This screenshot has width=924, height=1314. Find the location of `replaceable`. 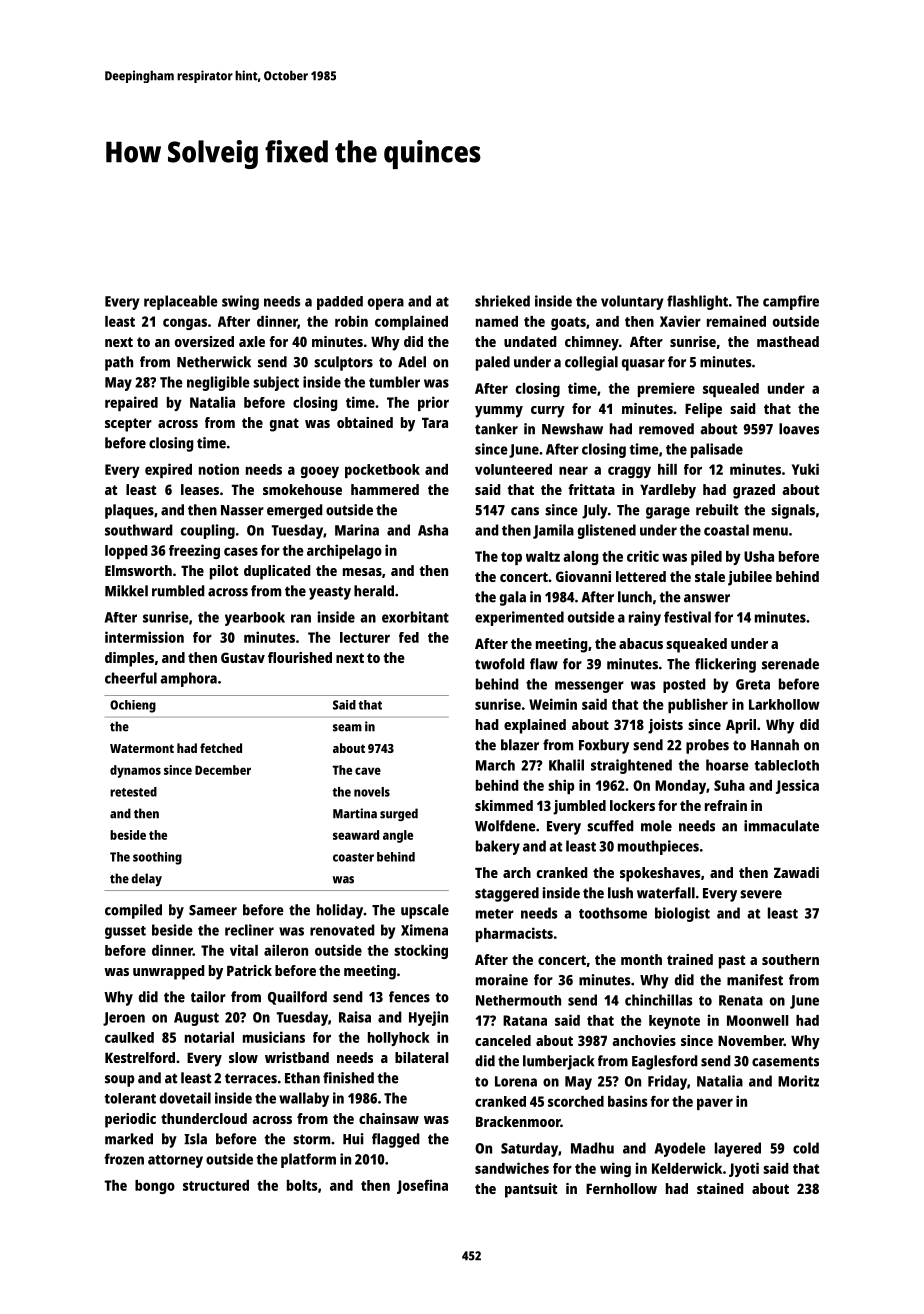

replaceable is located at coordinates (181, 302).
